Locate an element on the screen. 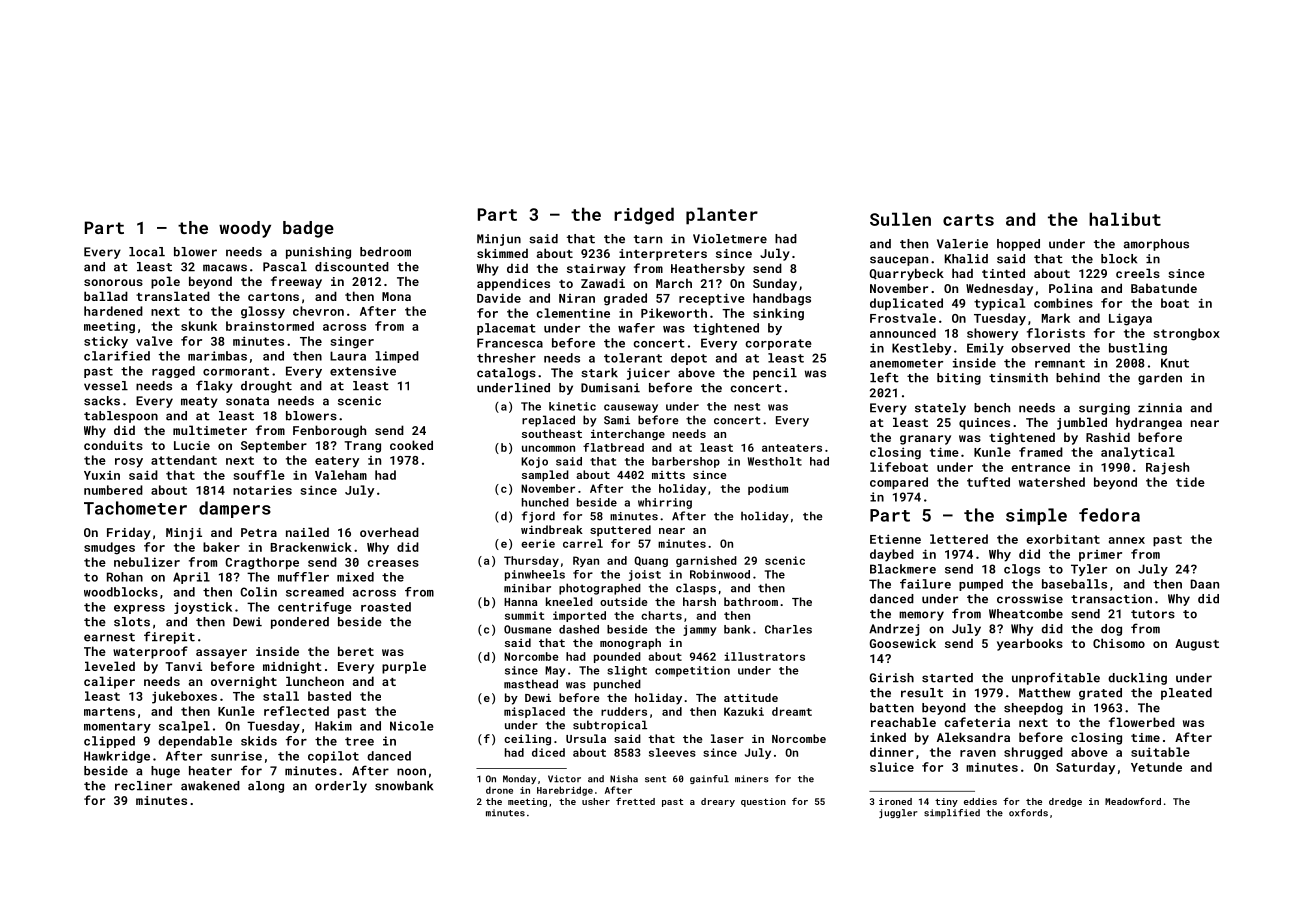  catalogs is located at coordinates (506, 374).
